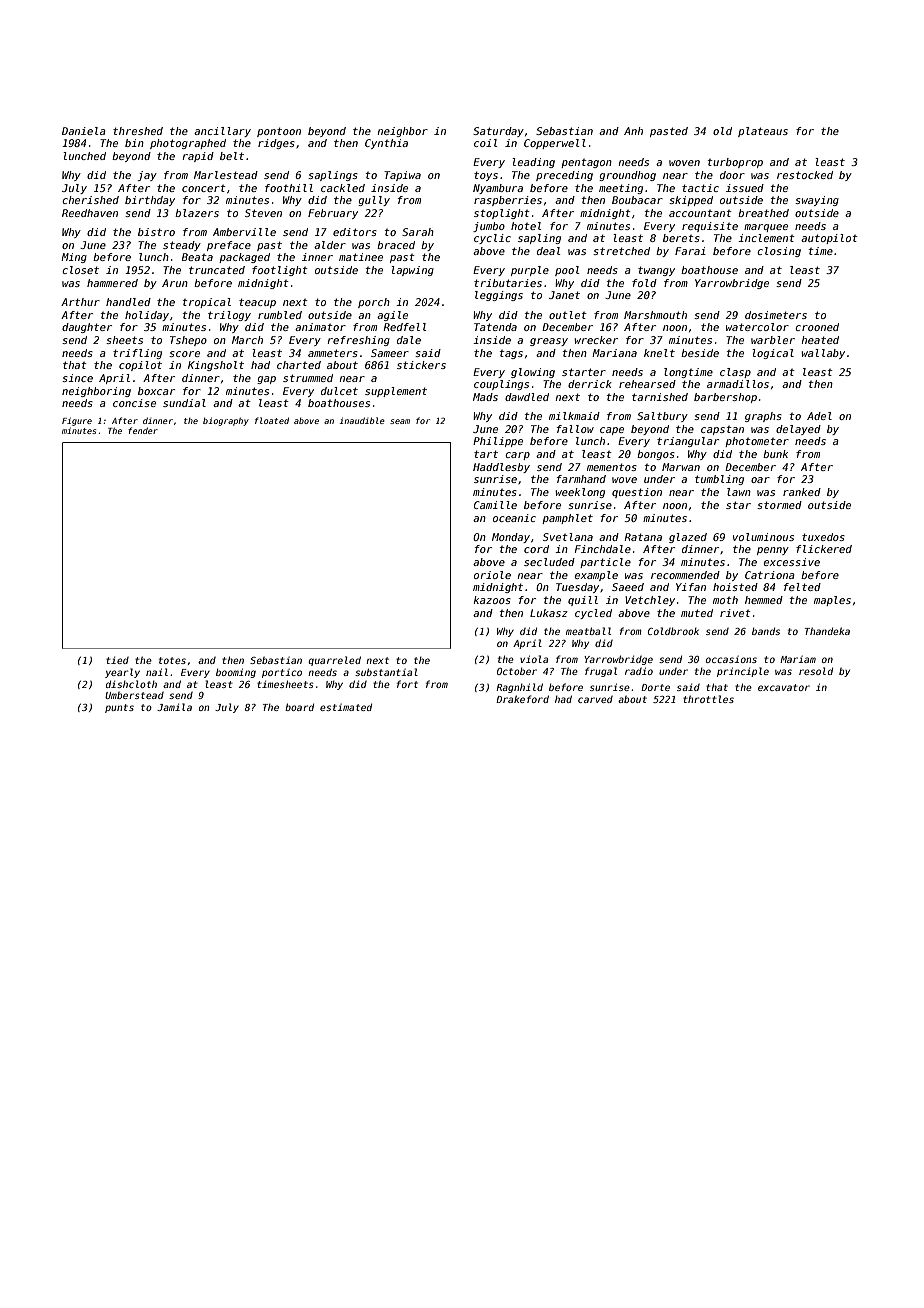 This image has width=924, height=1308. What do you see at coordinates (197, 213) in the image?
I see `blazers` at bounding box center [197, 213].
